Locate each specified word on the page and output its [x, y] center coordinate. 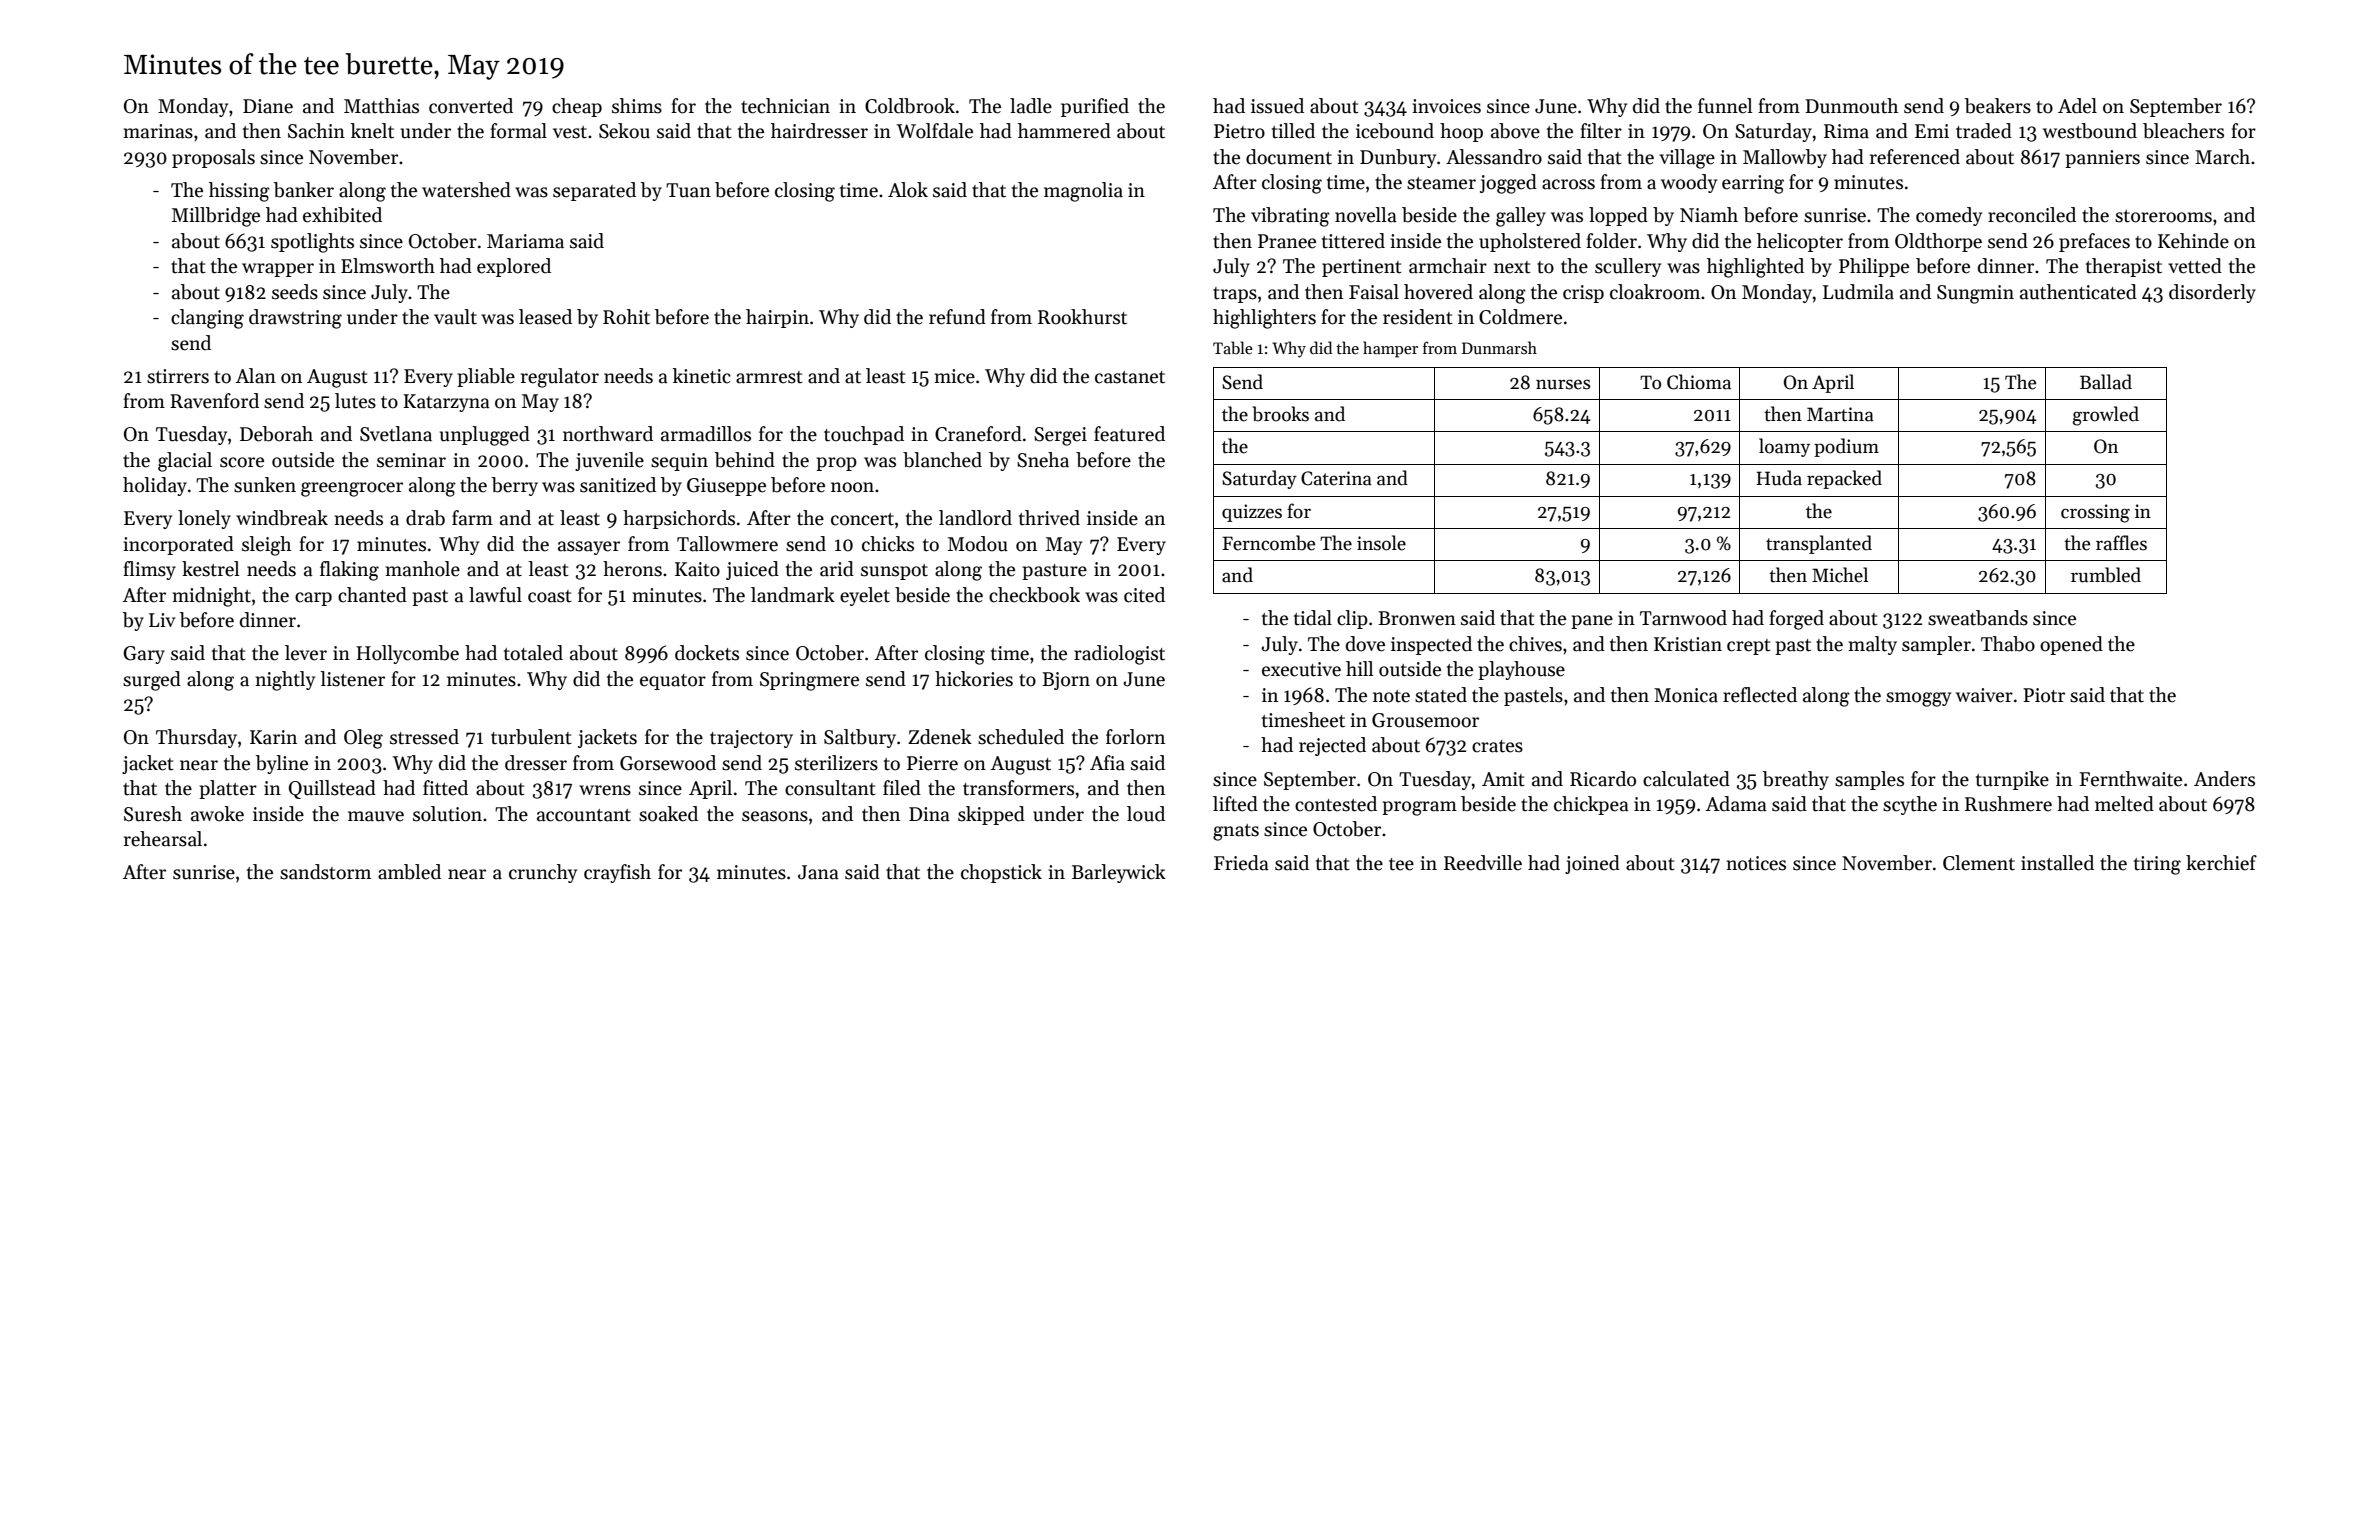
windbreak [282, 518]
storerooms [2163, 216]
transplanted [1819, 544]
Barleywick [1119, 873]
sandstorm [325, 872]
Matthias [381, 106]
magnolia [1083, 192]
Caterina [1336, 478]
